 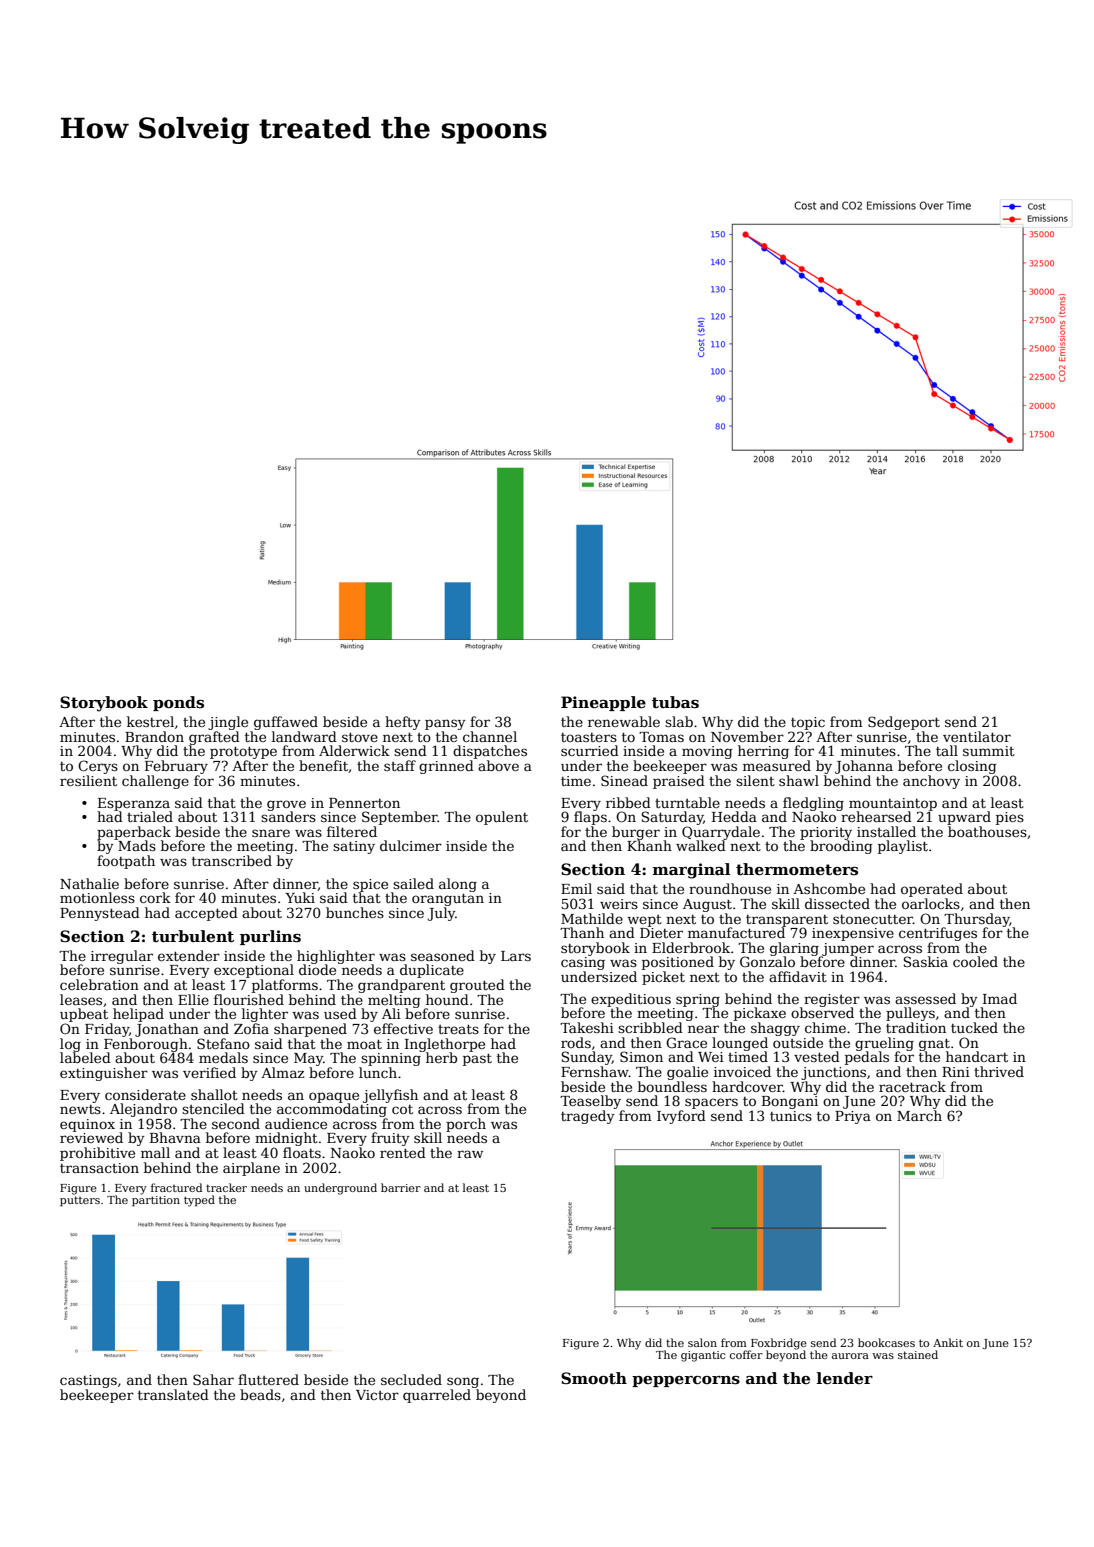 I want to click on tubas, so click(x=675, y=702).
